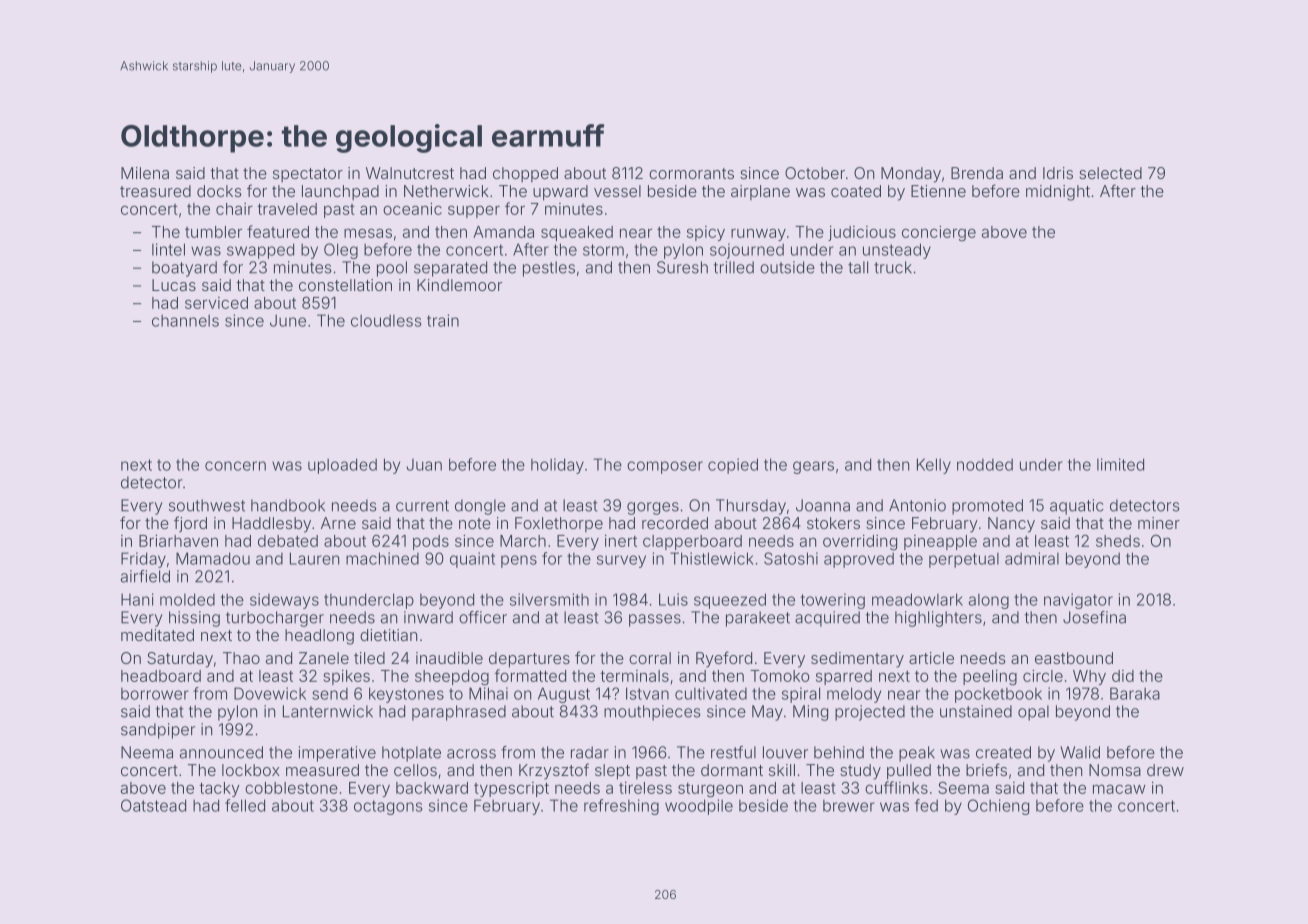  I want to click on peeling, so click(990, 677).
